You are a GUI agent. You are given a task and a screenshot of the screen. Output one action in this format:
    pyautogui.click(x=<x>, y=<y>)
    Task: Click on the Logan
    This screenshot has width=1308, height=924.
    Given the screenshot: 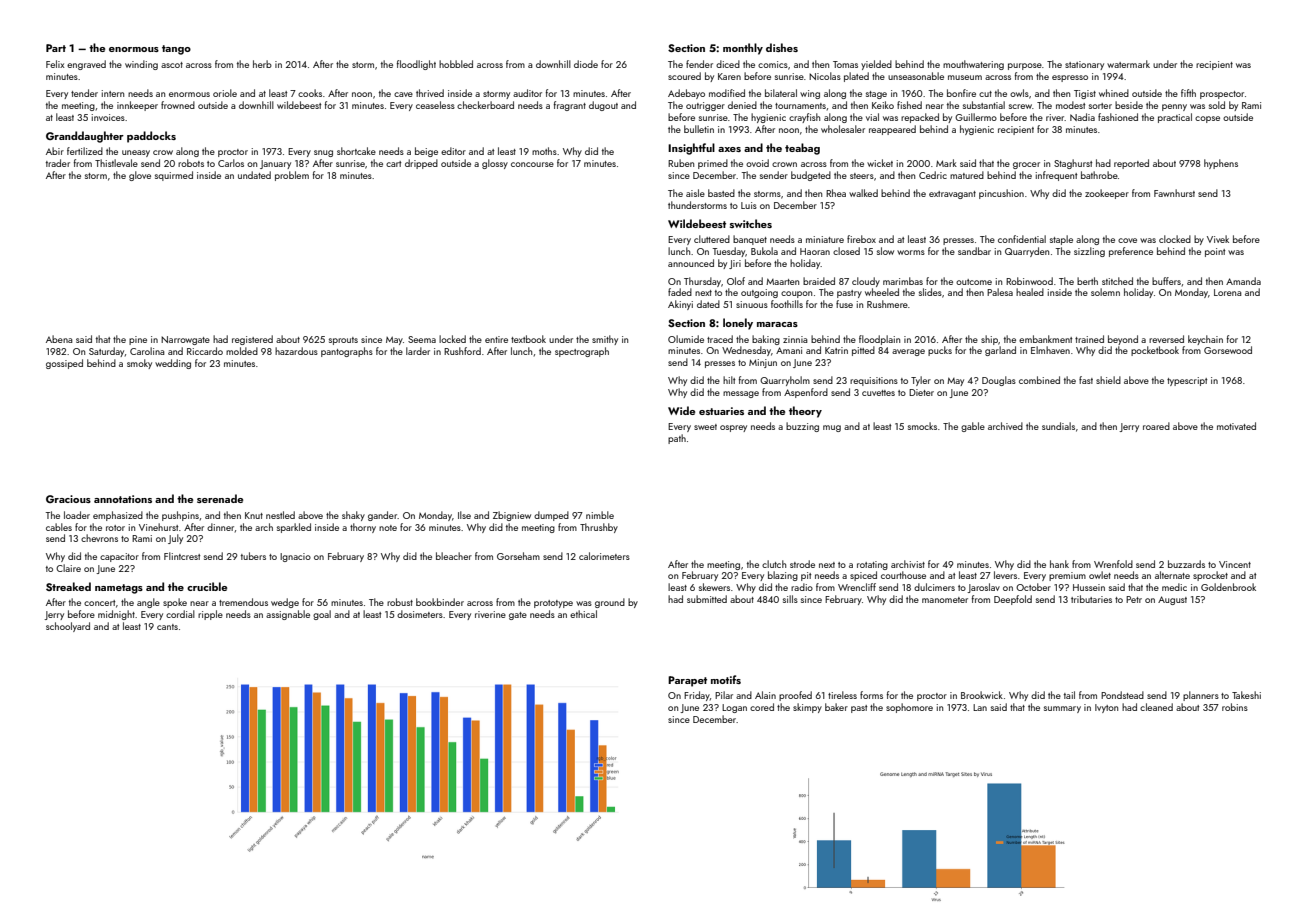 What is the action you would take?
    pyautogui.click(x=734, y=708)
